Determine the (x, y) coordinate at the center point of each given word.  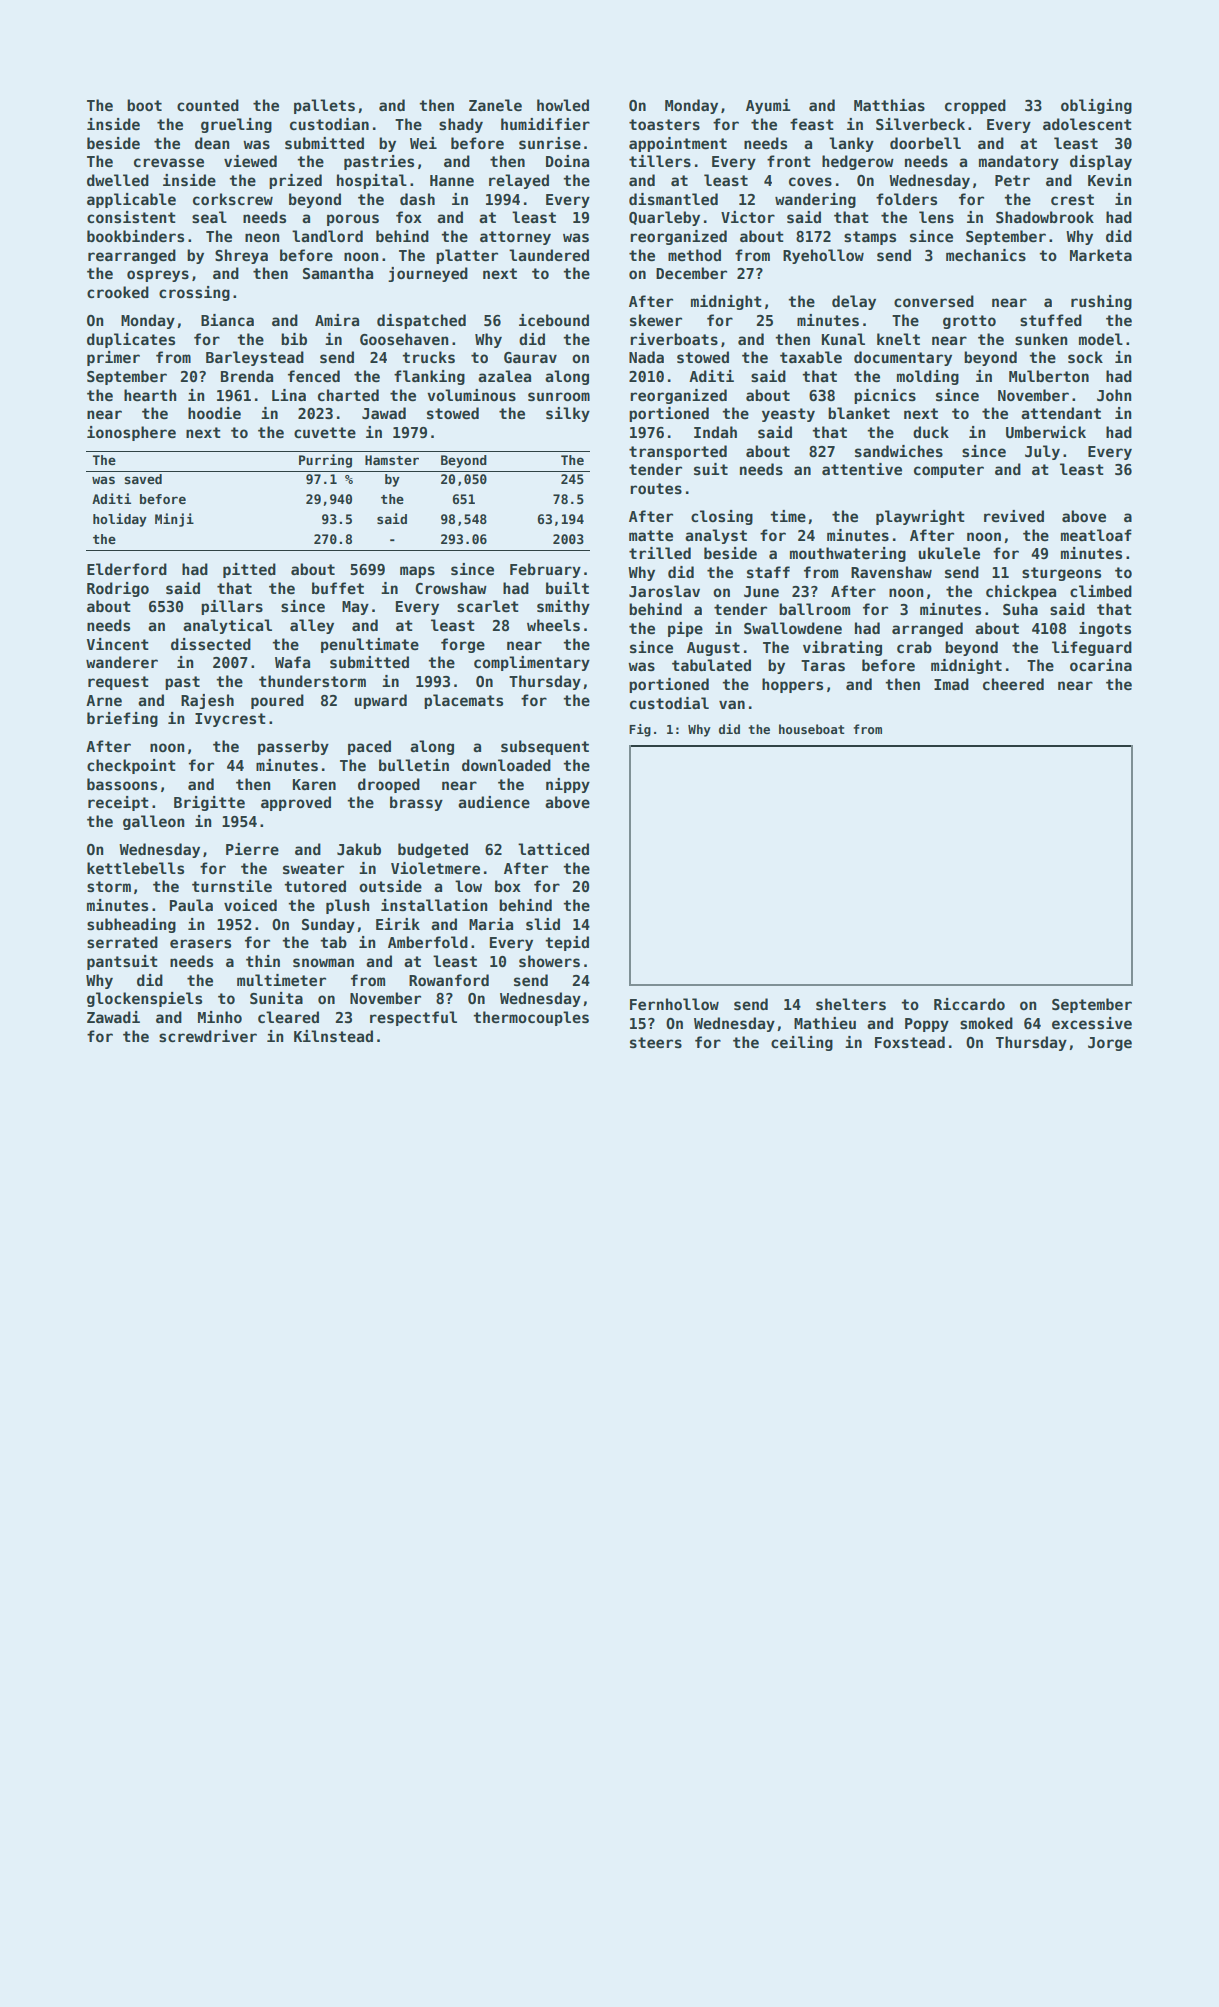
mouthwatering (848, 554)
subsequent (545, 747)
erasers (200, 943)
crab (914, 647)
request (118, 683)
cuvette (325, 432)
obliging (1096, 106)
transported (678, 452)
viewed (250, 161)
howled (563, 105)
